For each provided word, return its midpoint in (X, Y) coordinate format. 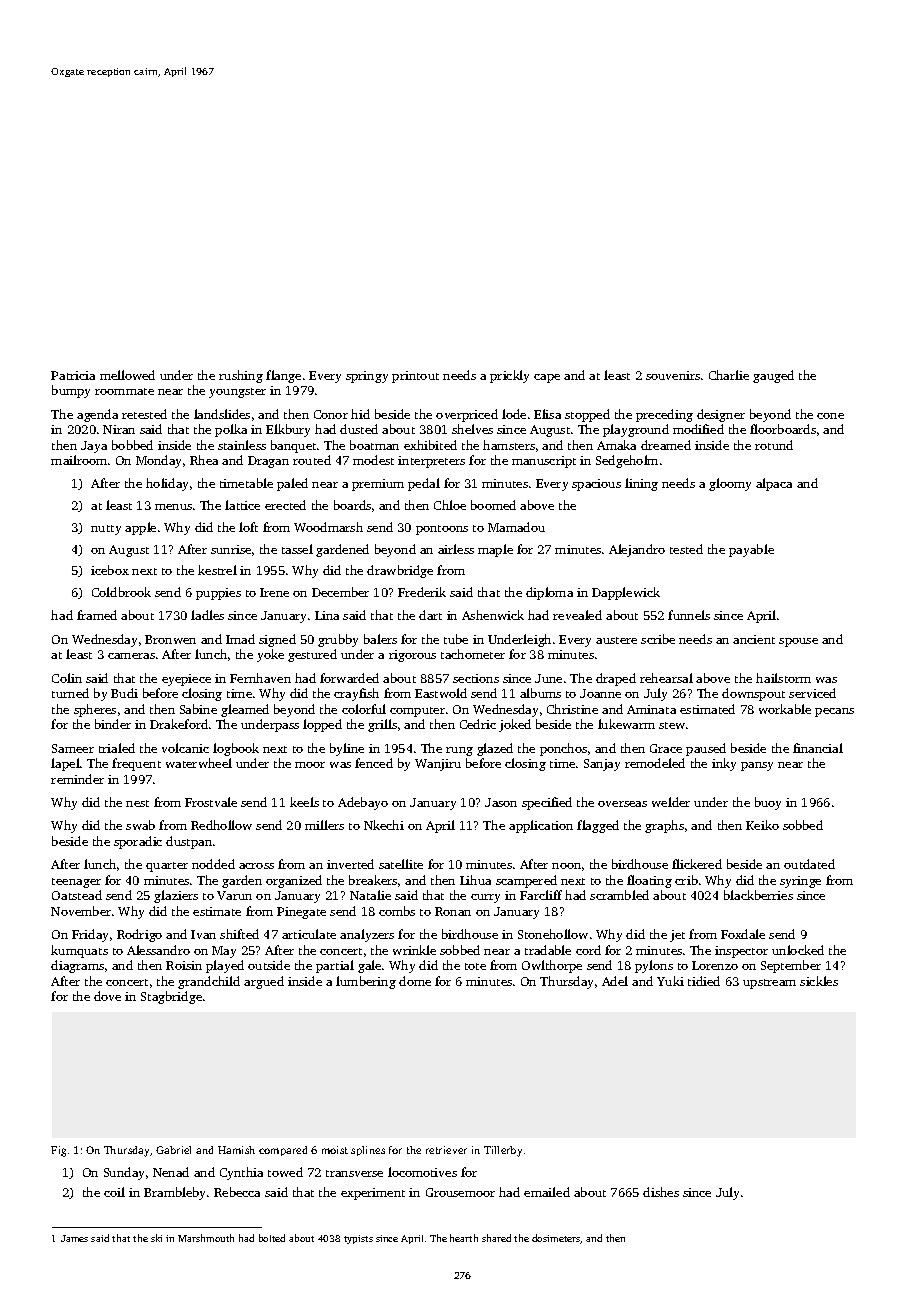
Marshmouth (206, 1238)
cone (830, 416)
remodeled (655, 763)
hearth (464, 1238)
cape (547, 378)
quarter (167, 867)
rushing (241, 376)
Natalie (370, 895)
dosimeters (556, 1239)
